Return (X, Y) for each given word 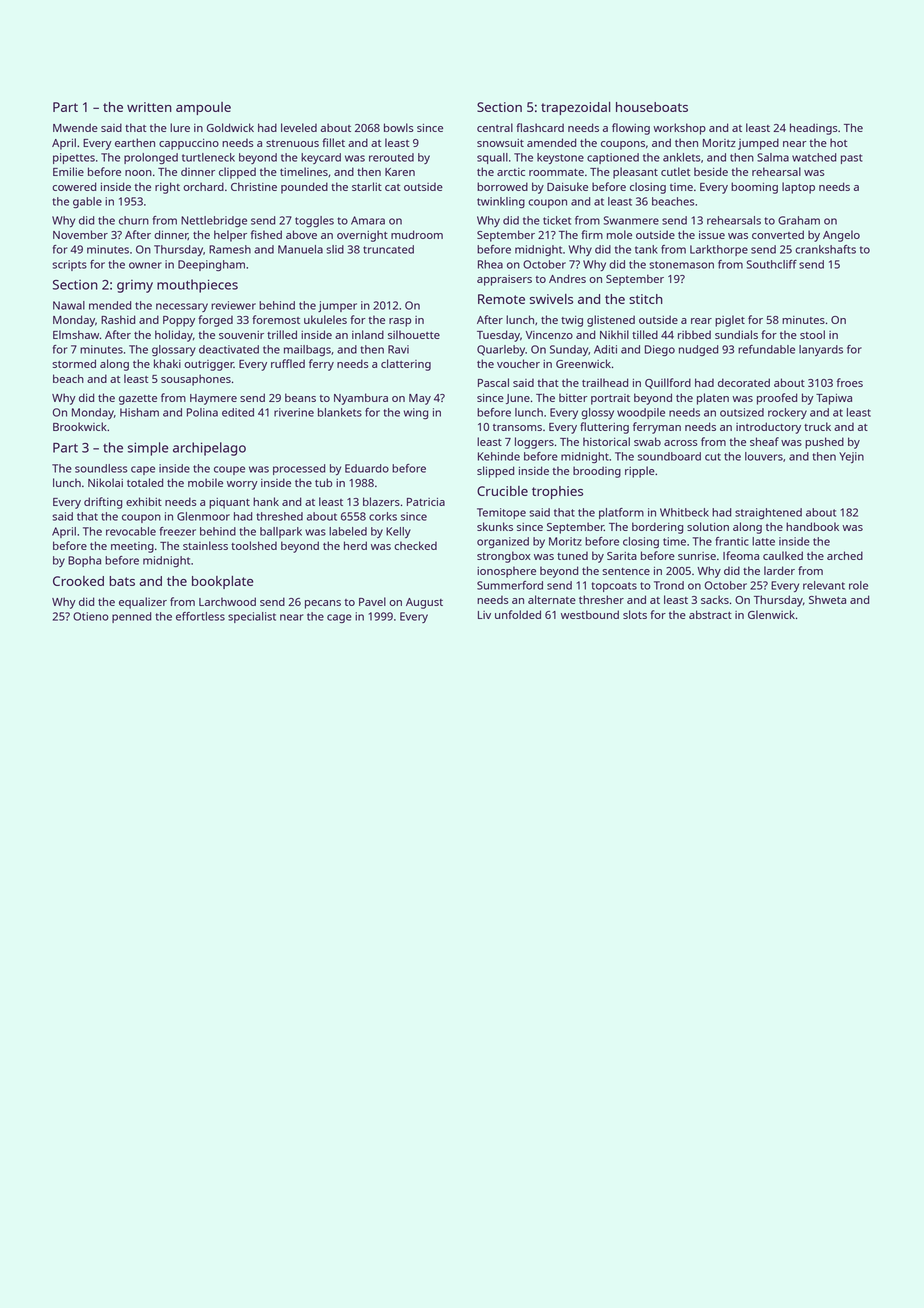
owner (145, 265)
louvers (764, 456)
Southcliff (772, 264)
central (495, 127)
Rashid (118, 319)
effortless (200, 616)
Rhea (490, 264)
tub (323, 482)
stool (812, 334)
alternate (552, 599)
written (149, 107)
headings (813, 129)
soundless (101, 468)
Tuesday (498, 336)
